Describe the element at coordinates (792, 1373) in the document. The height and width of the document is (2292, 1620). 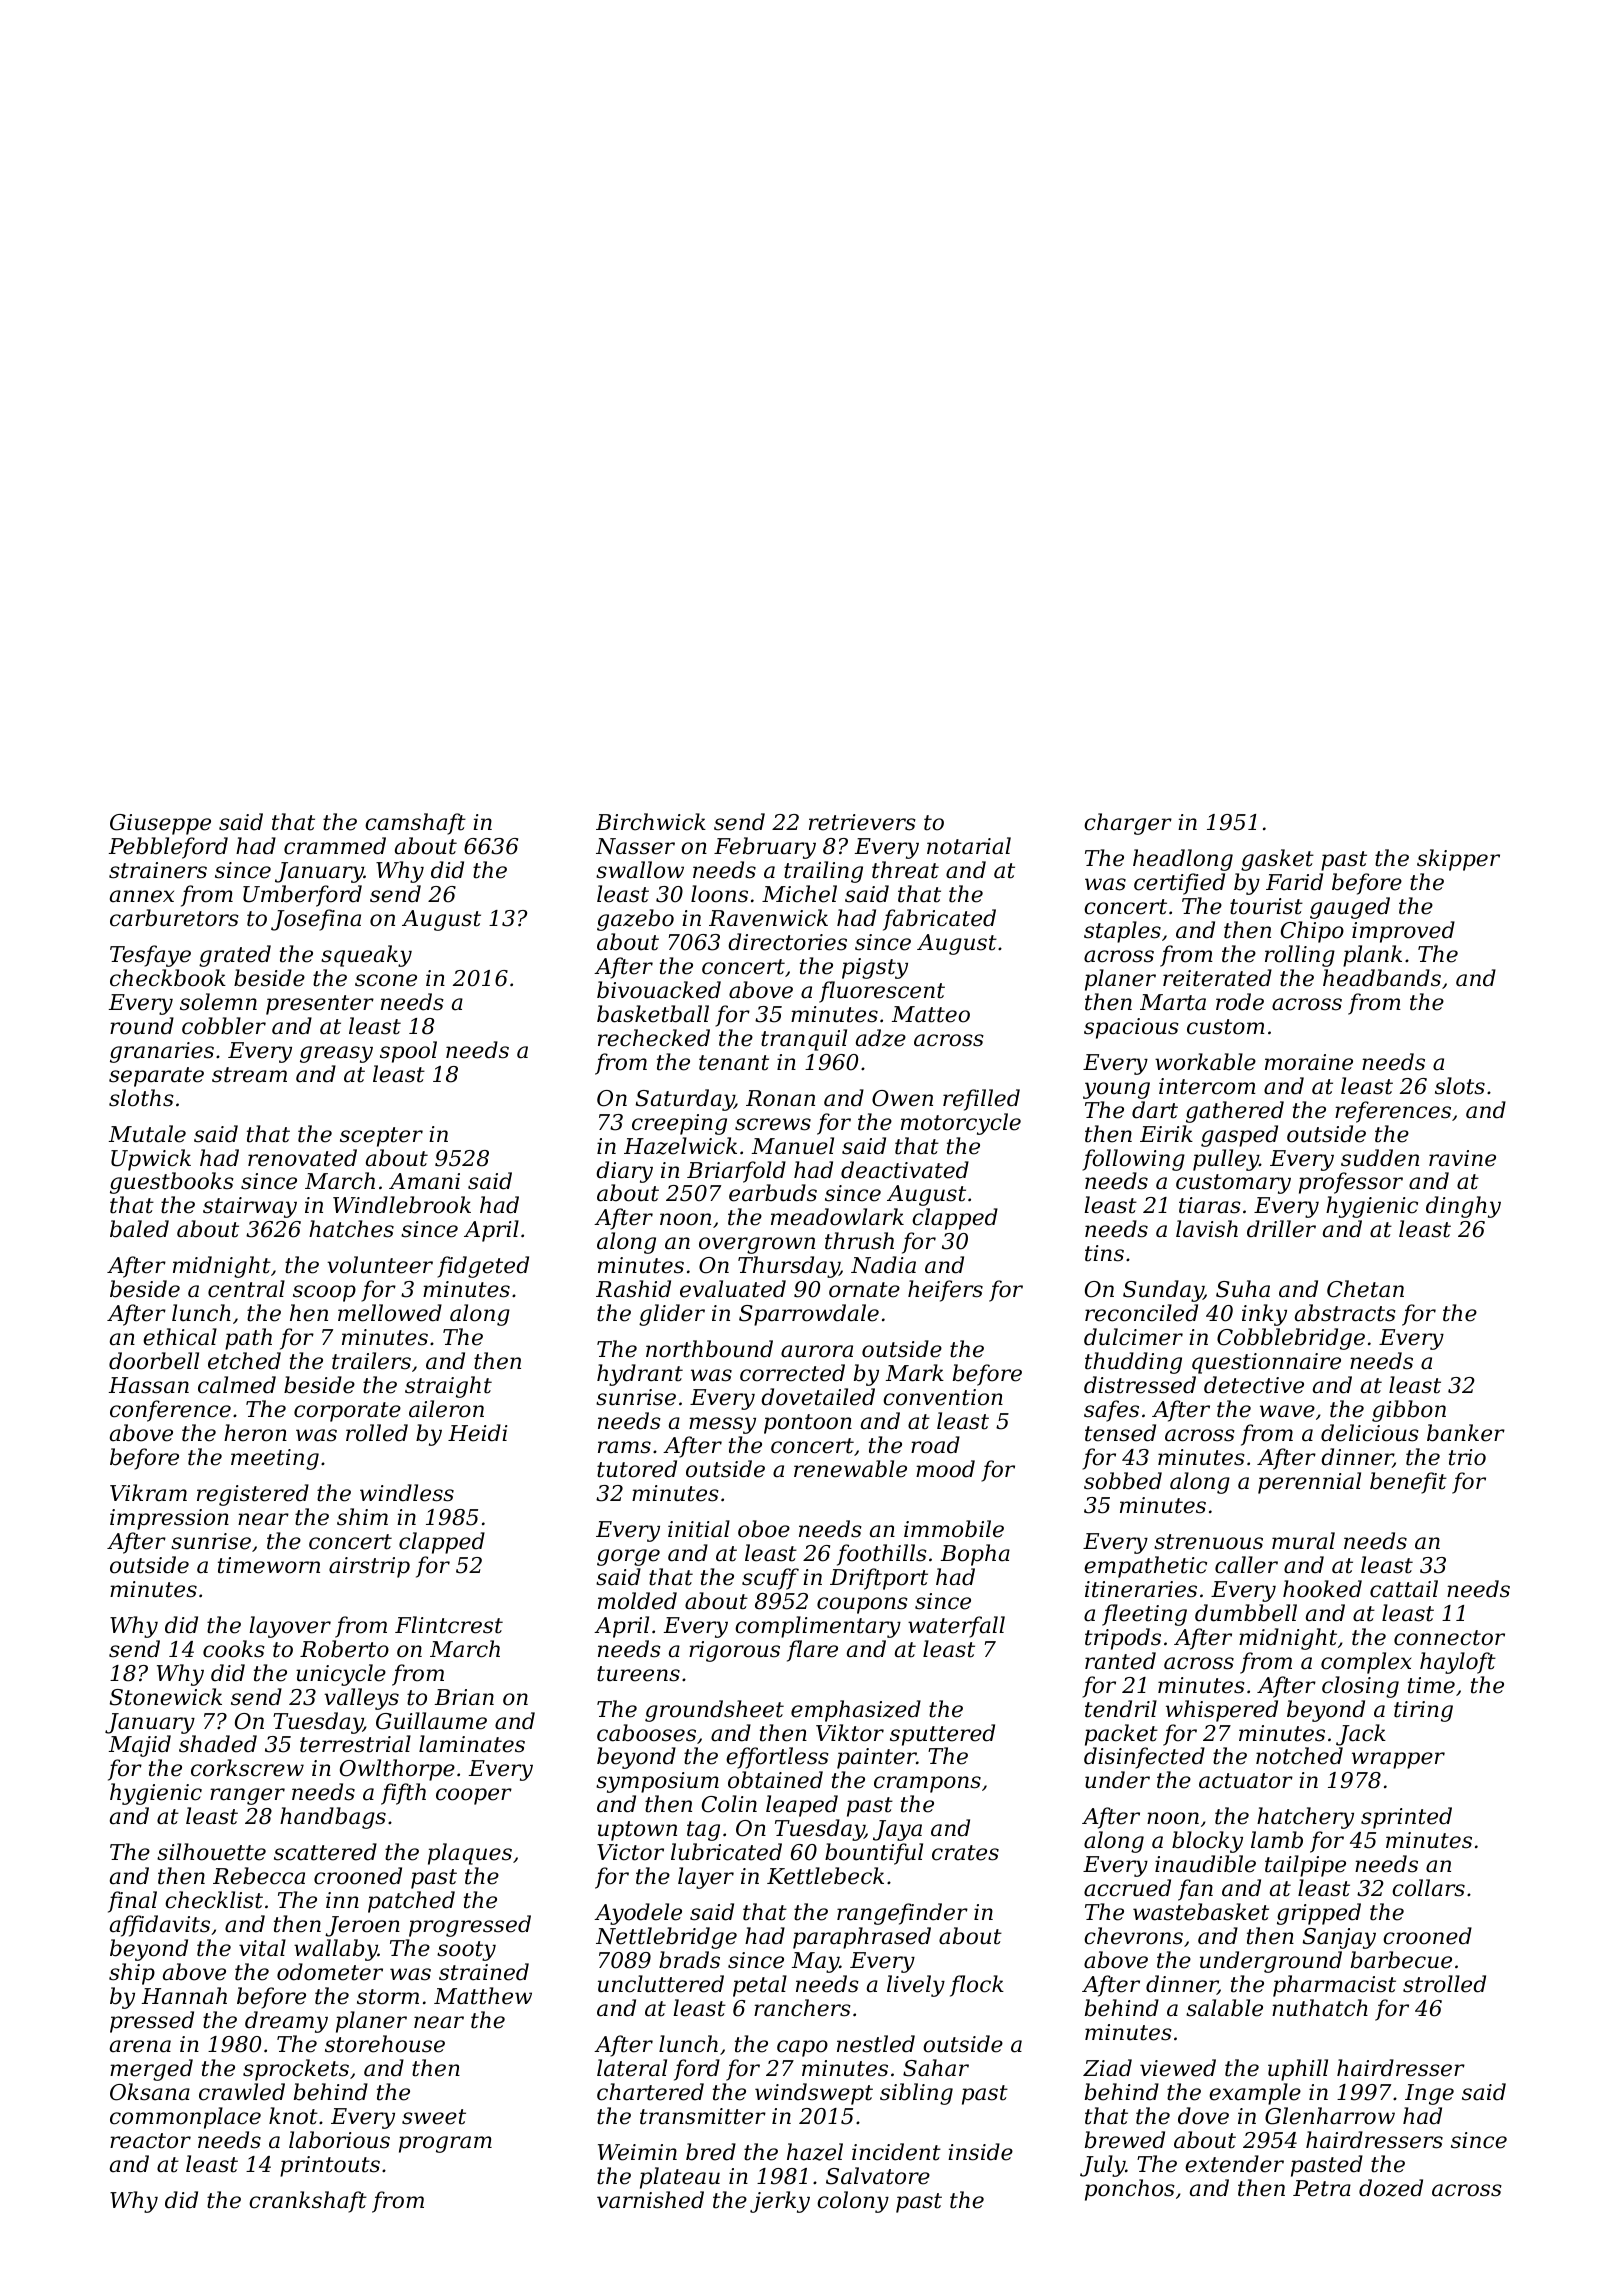
I see `corrected` at that location.
